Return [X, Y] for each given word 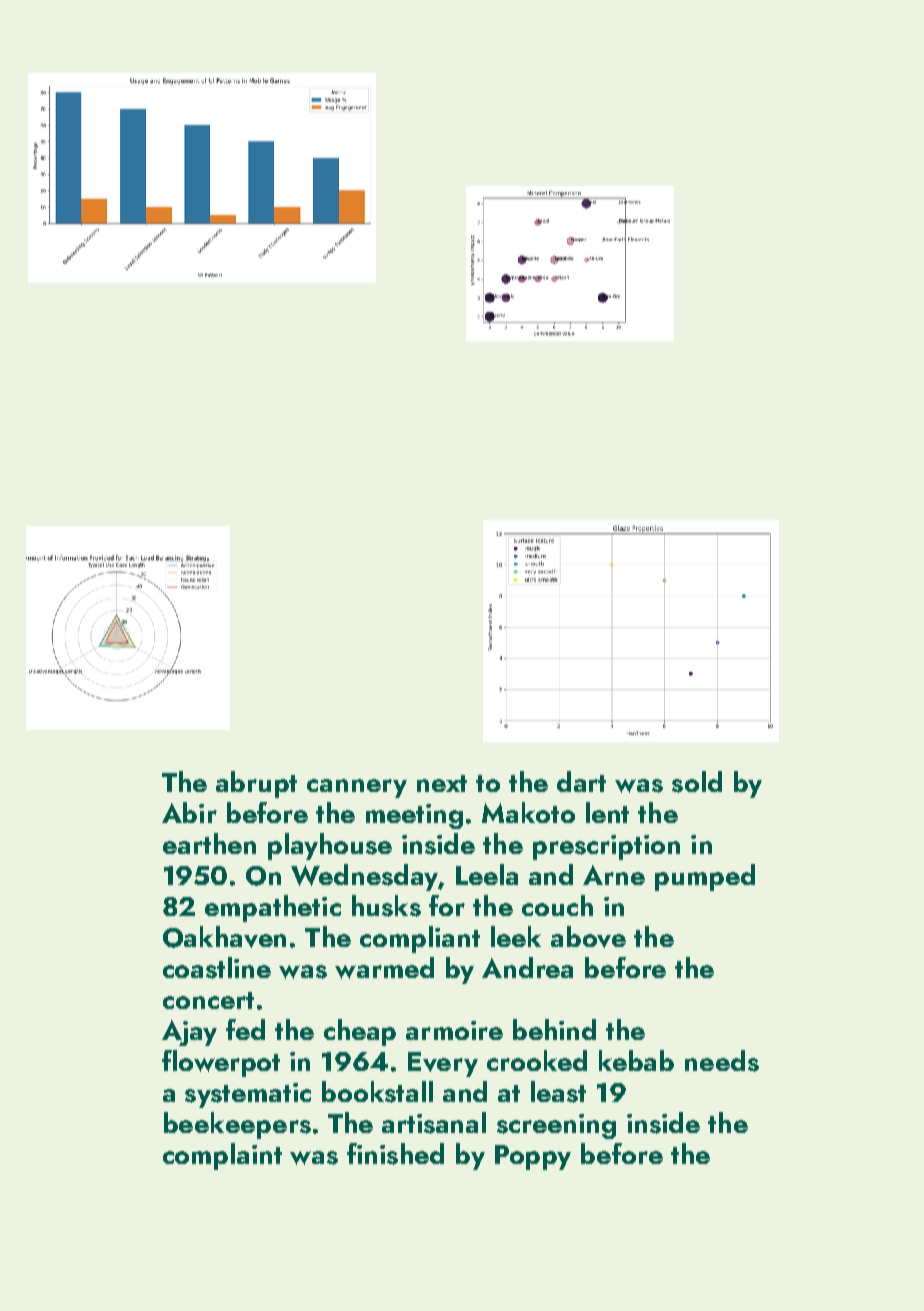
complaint [222, 1156]
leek [516, 936]
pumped [705, 877]
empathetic [273, 908]
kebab [636, 1060]
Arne [614, 875]
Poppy [533, 1157]
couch [557, 905]
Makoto [528, 812]
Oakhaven [224, 937]
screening [556, 1126]
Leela [487, 874]
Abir [189, 812]
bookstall [377, 1092]
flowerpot [221, 1063]
